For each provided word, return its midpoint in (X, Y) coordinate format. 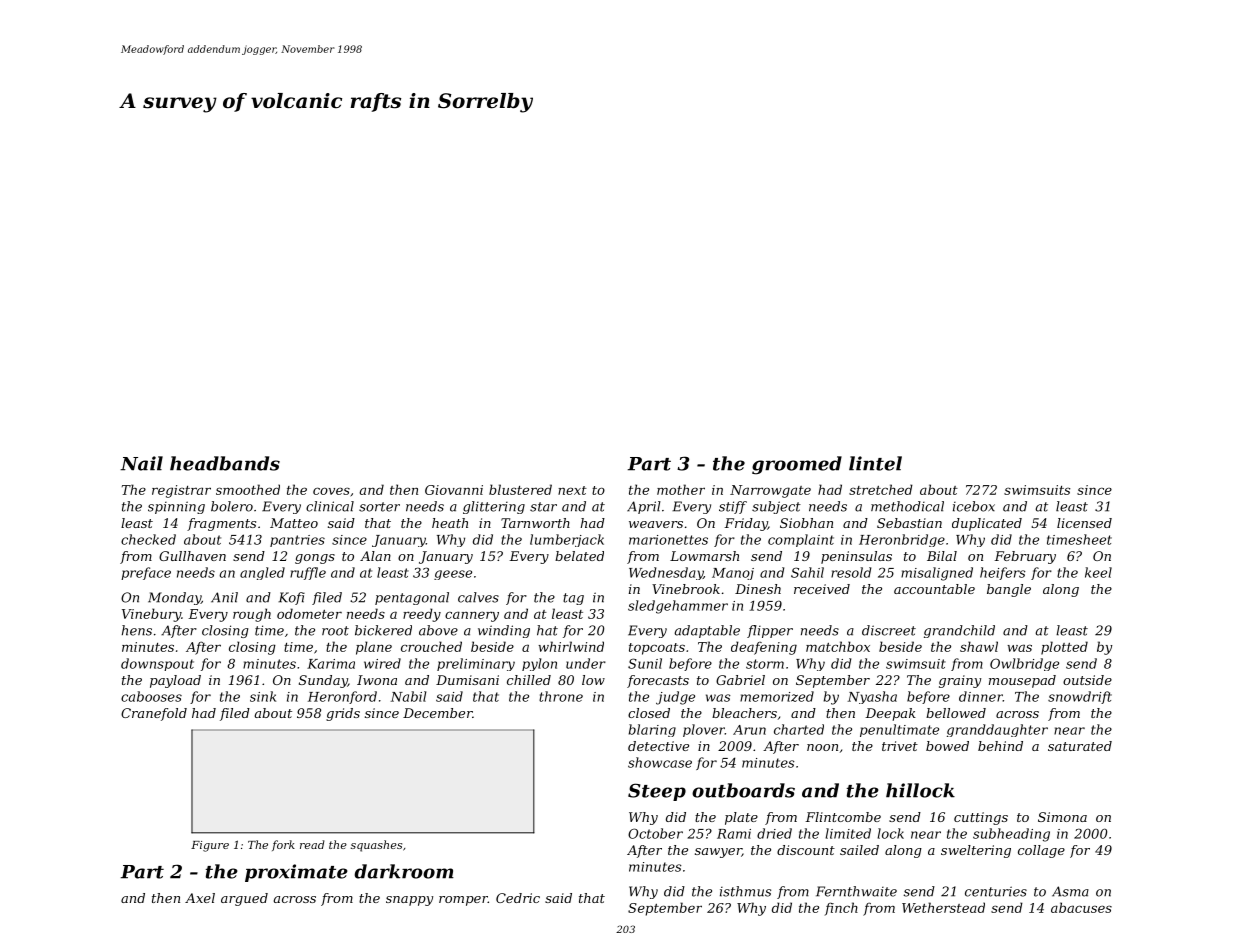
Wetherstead (943, 907)
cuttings (981, 818)
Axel (200, 898)
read (312, 844)
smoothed (248, 489)
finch (841, 909)
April (644, 507)
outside (1087, 680)
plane (374, 648)
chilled (529, 680)
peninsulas (856, 557)
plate (741, 818)
